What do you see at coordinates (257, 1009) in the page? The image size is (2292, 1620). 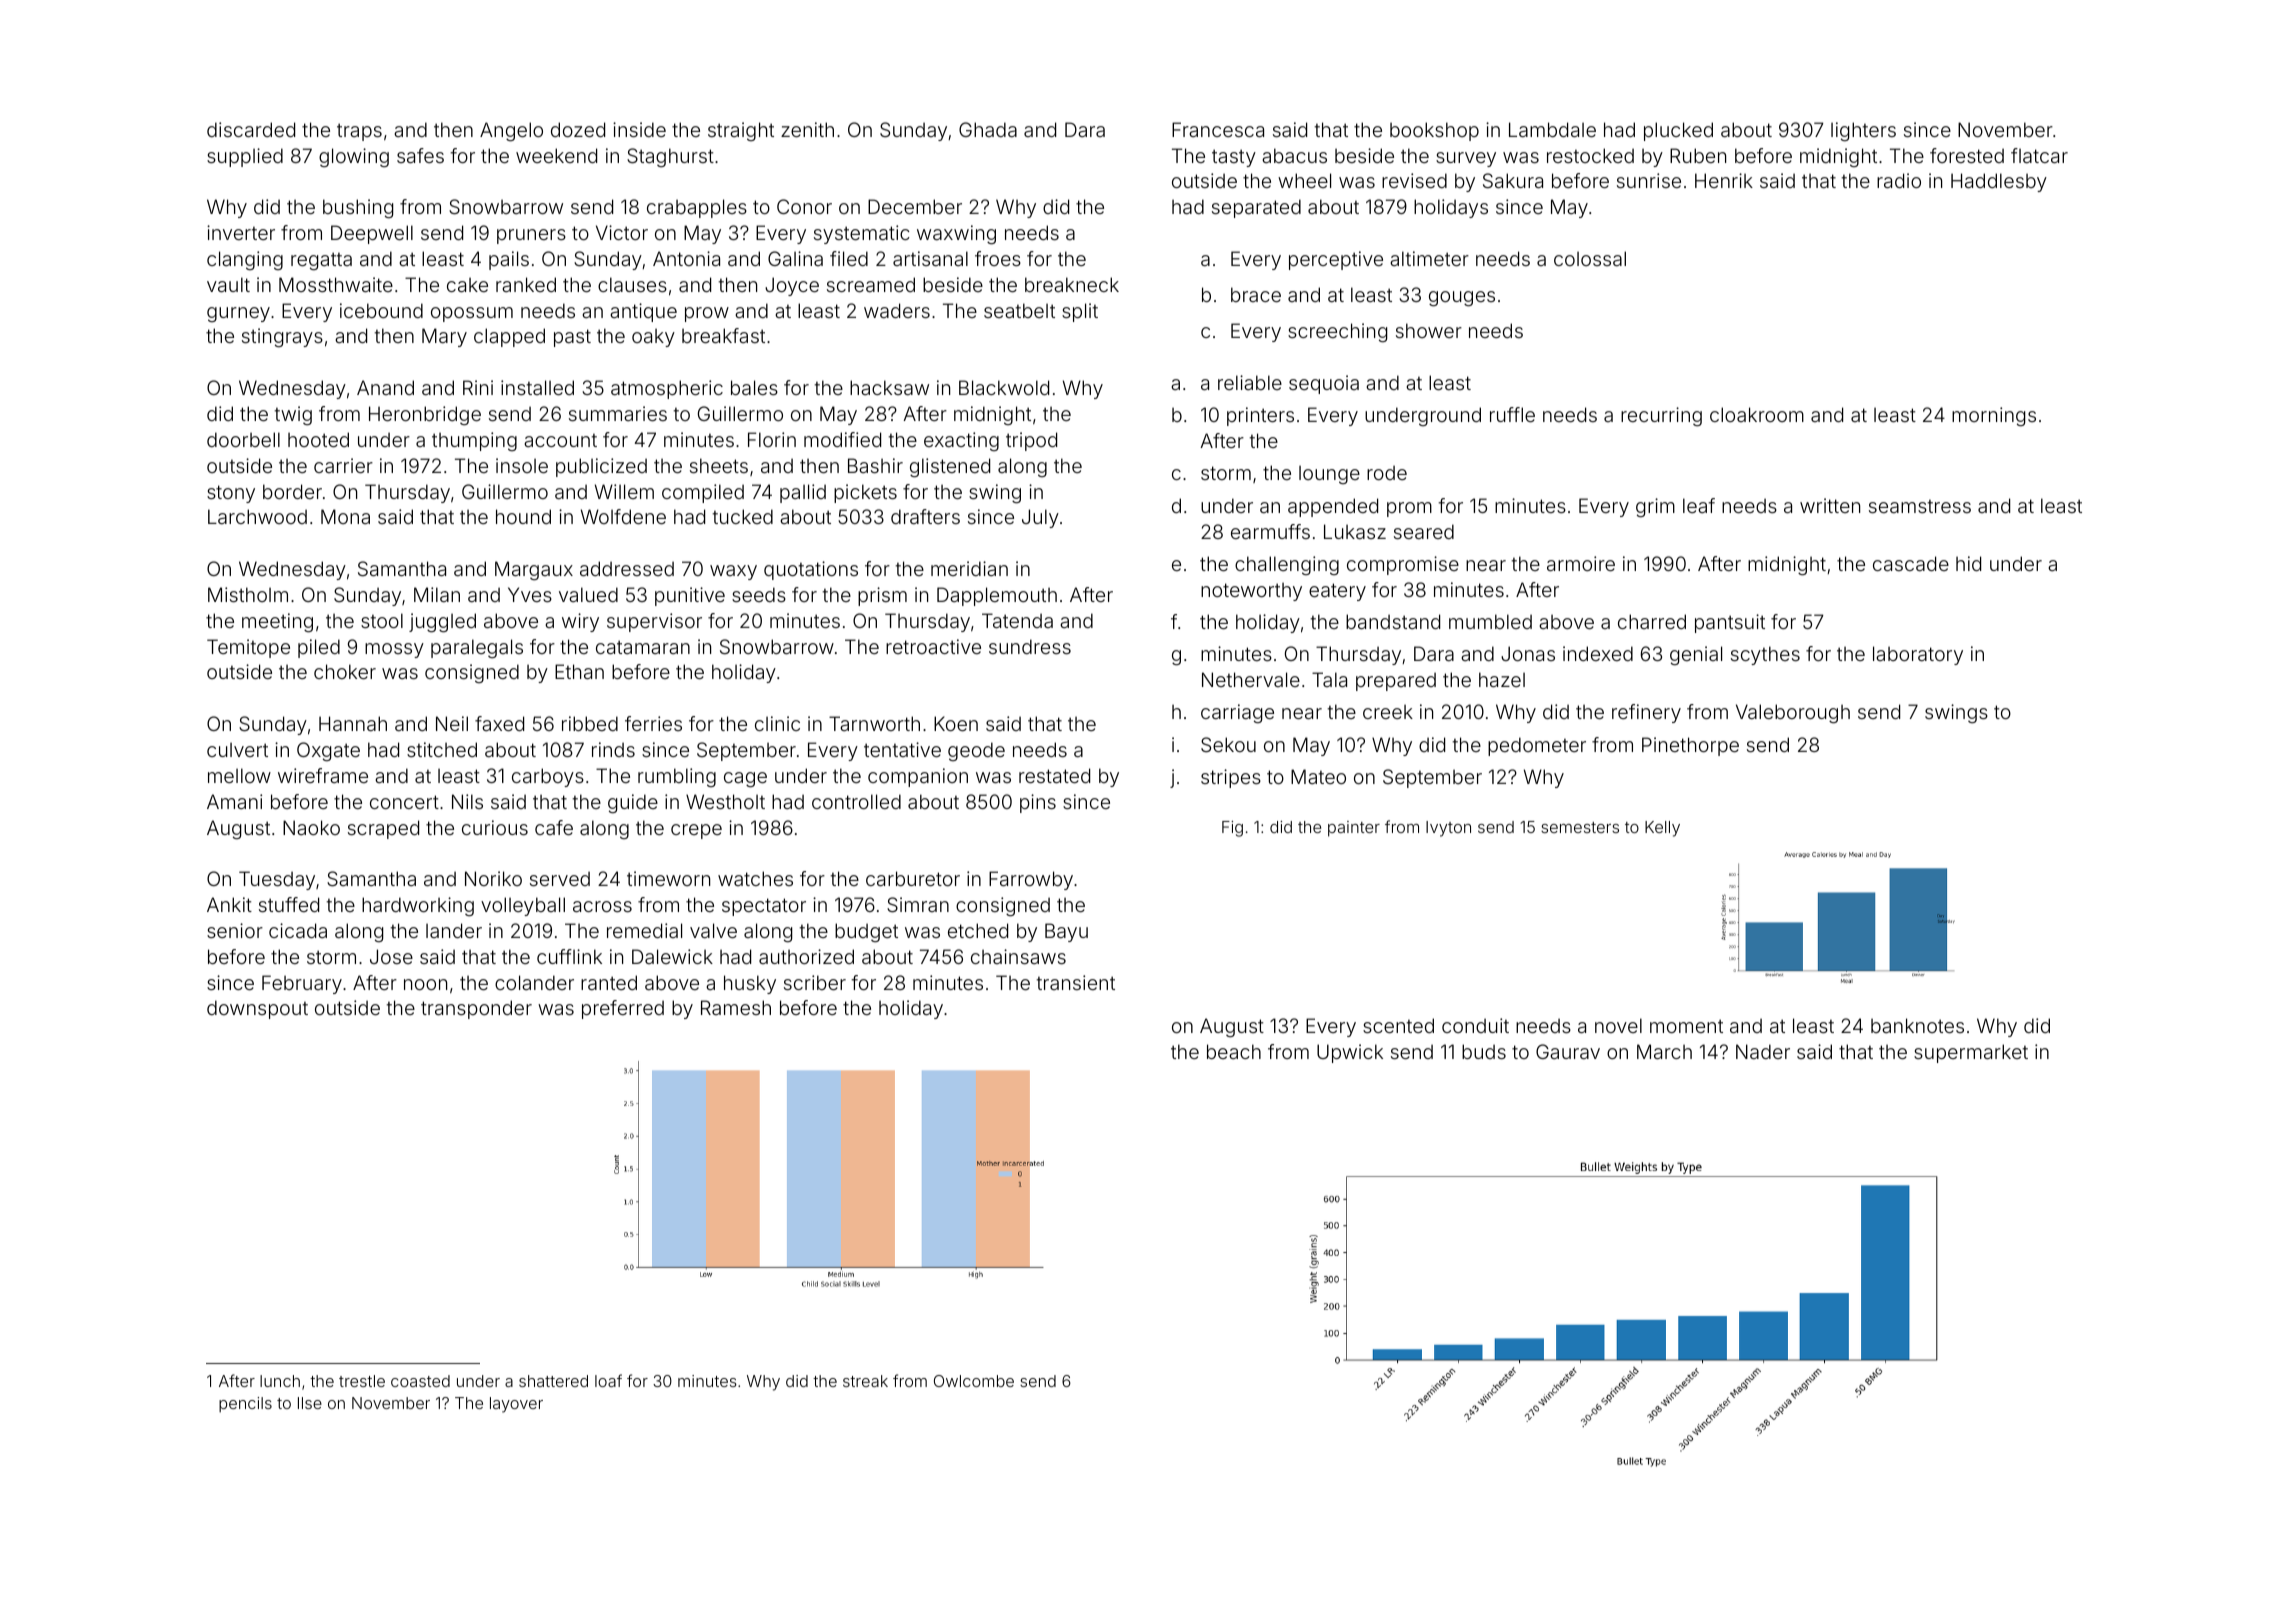 I see `downspout` at bounding box center [257, 1009].
